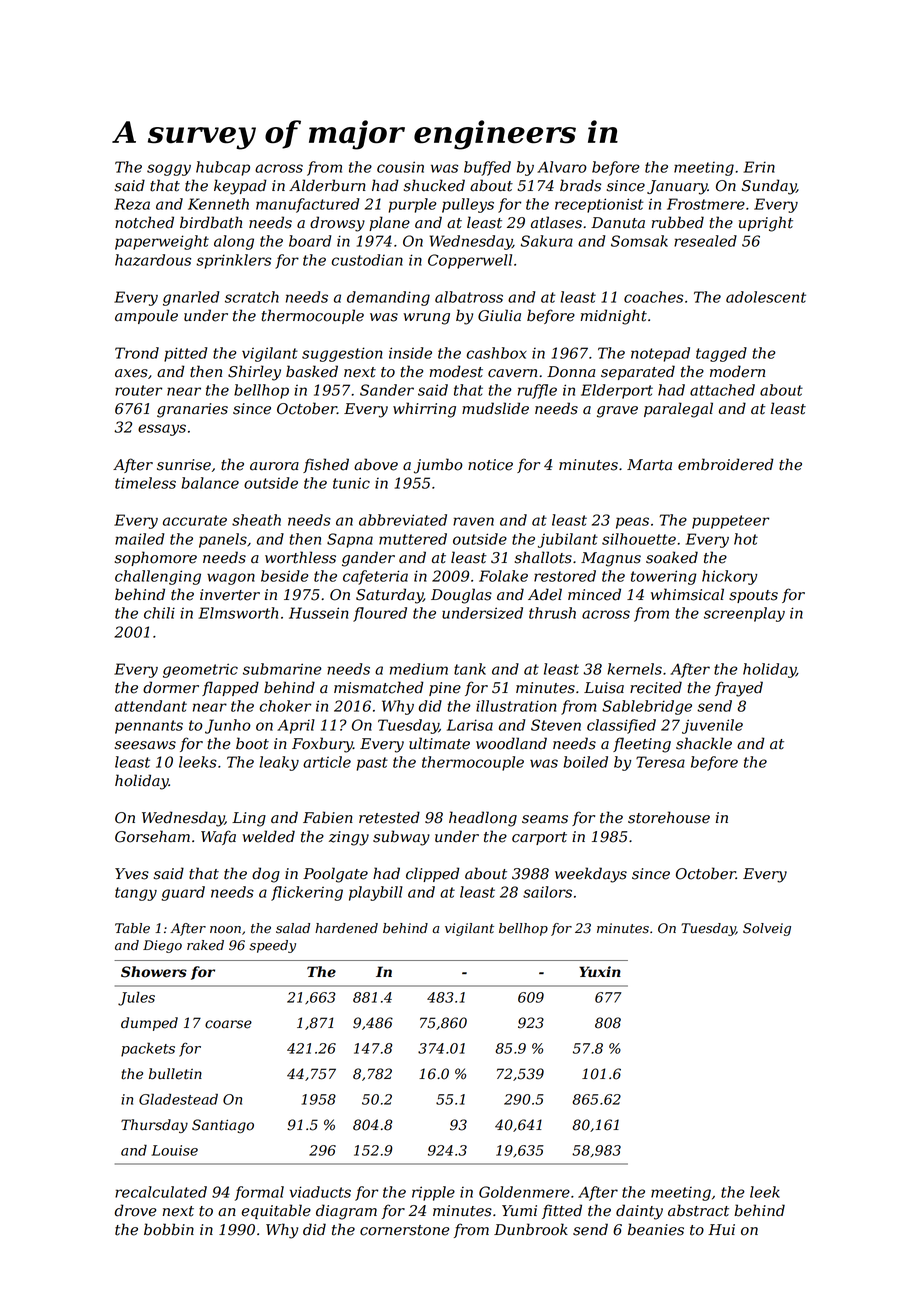  What do you see at coordinates (744, 614) in the page?
I see `screenplay` at bounding box center [744, 614].
